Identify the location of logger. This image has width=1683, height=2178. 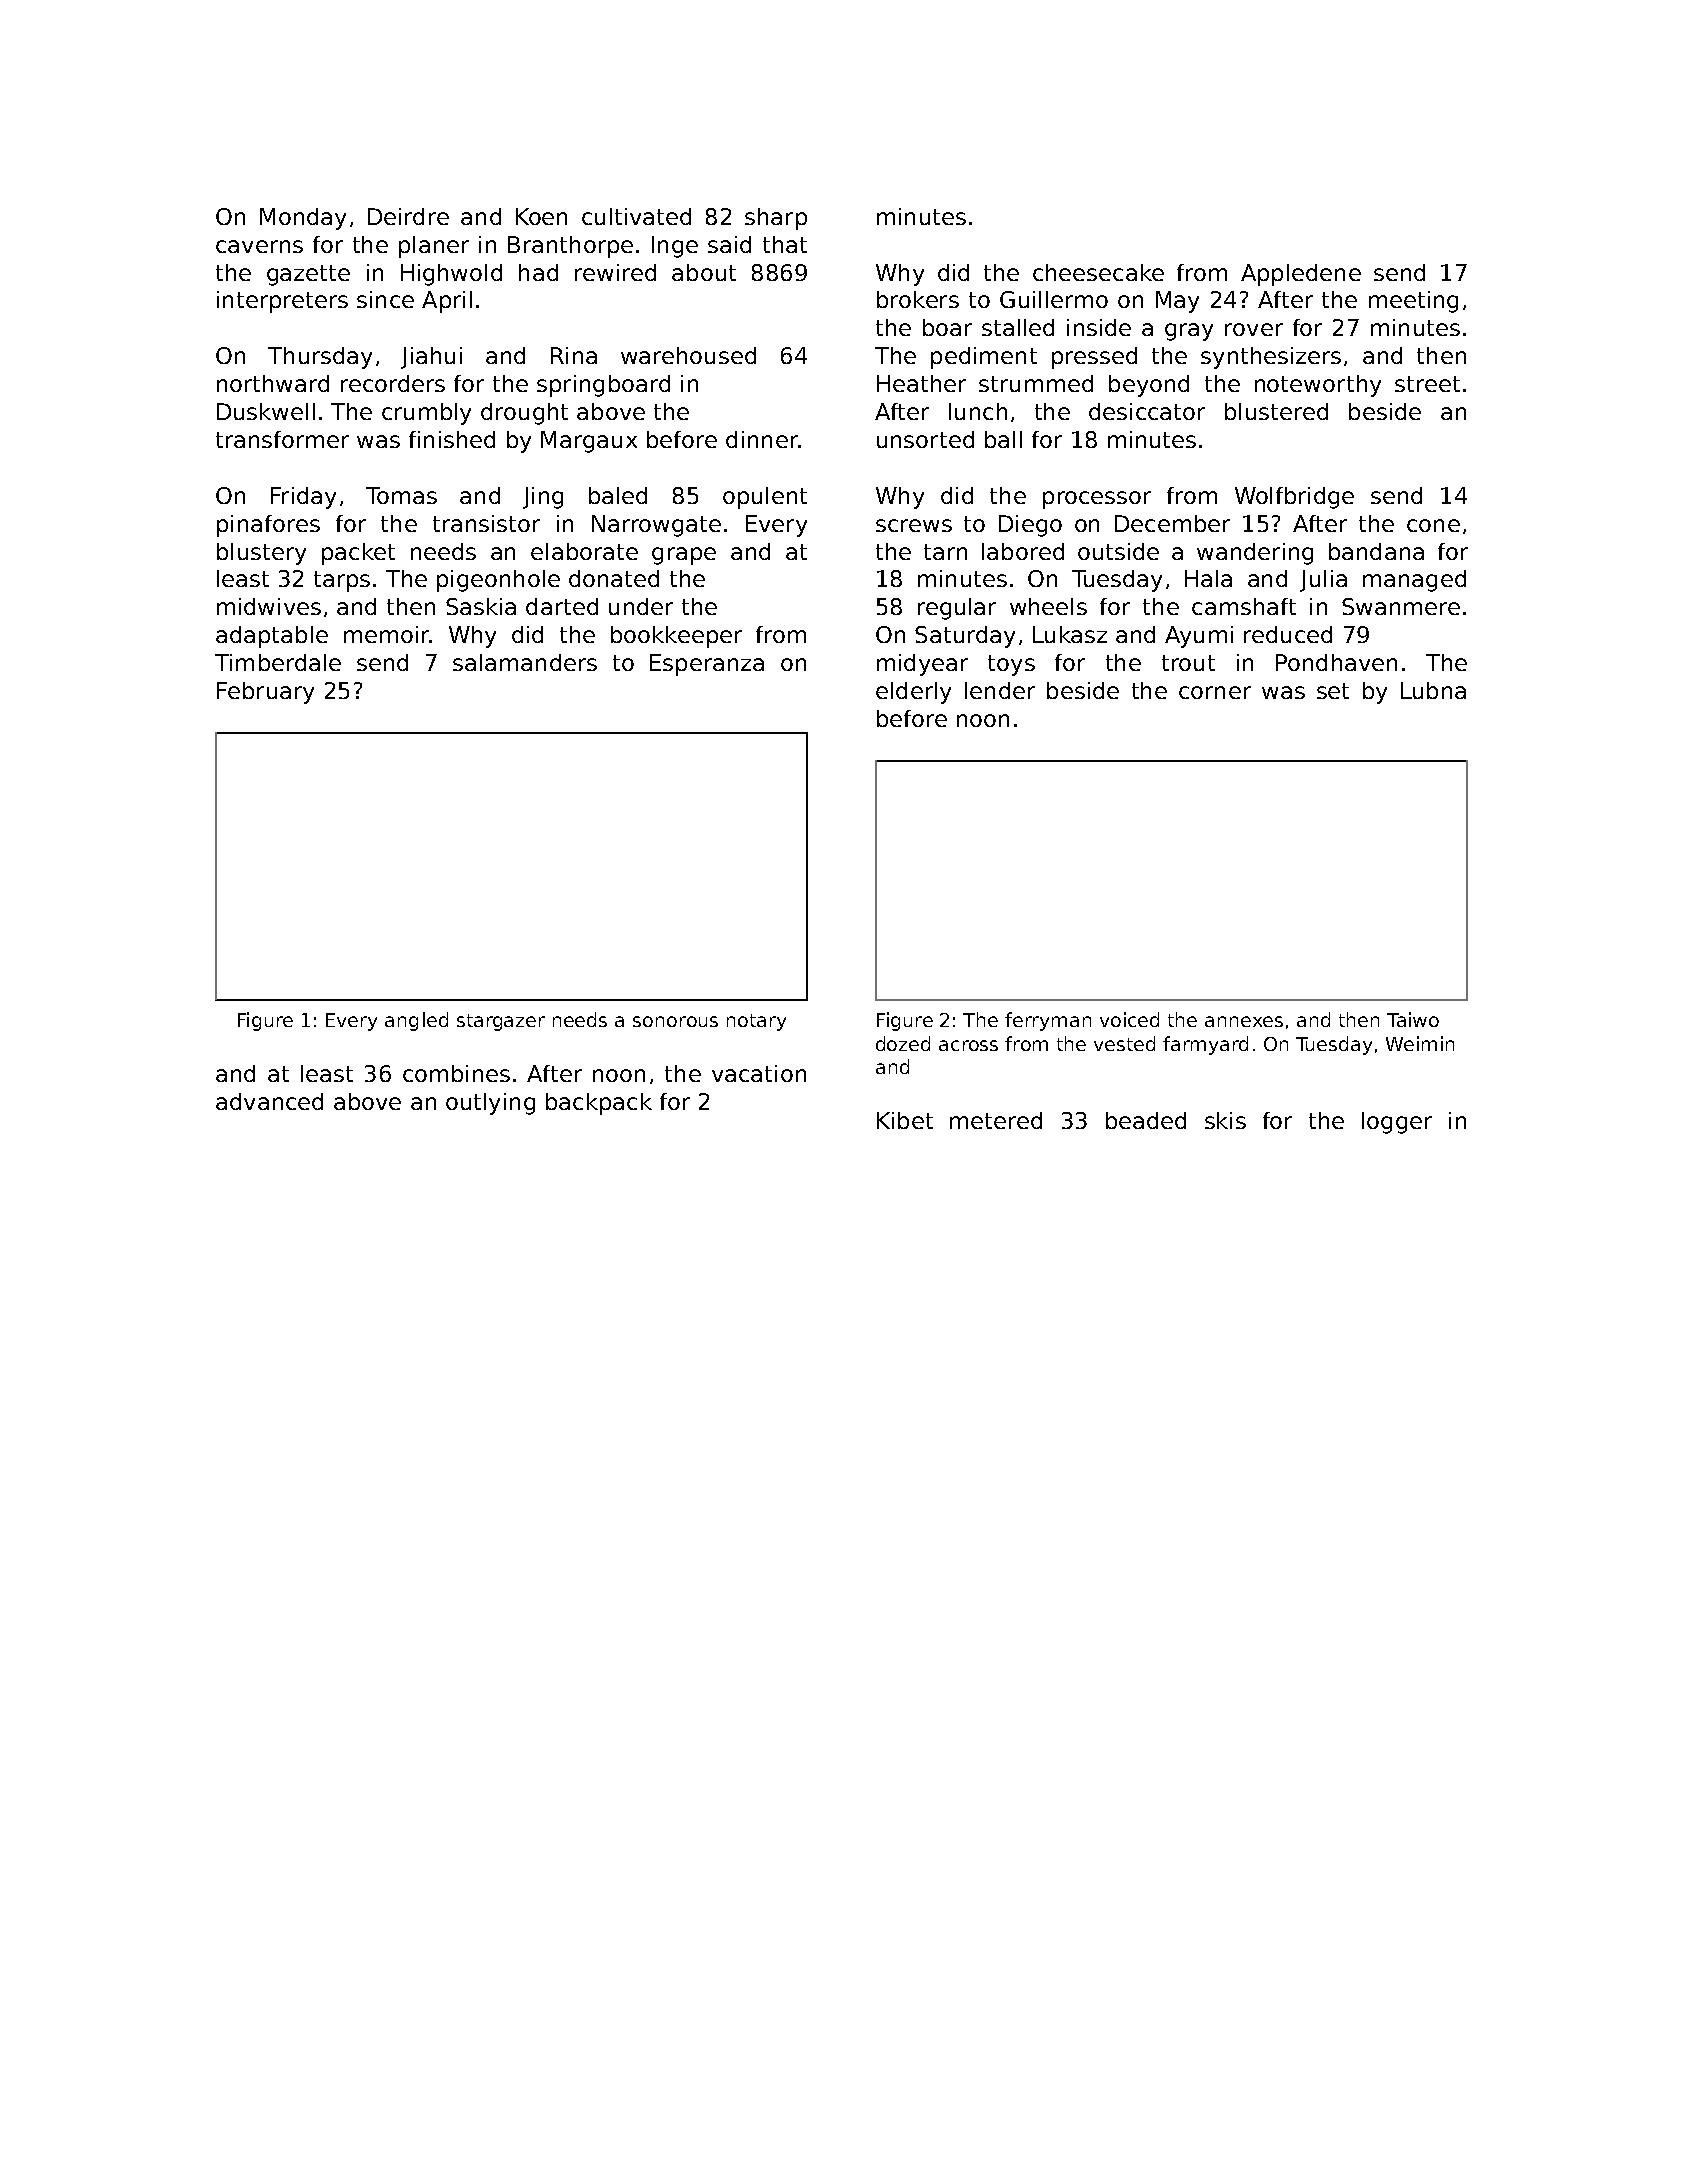
(1397, 1123).
